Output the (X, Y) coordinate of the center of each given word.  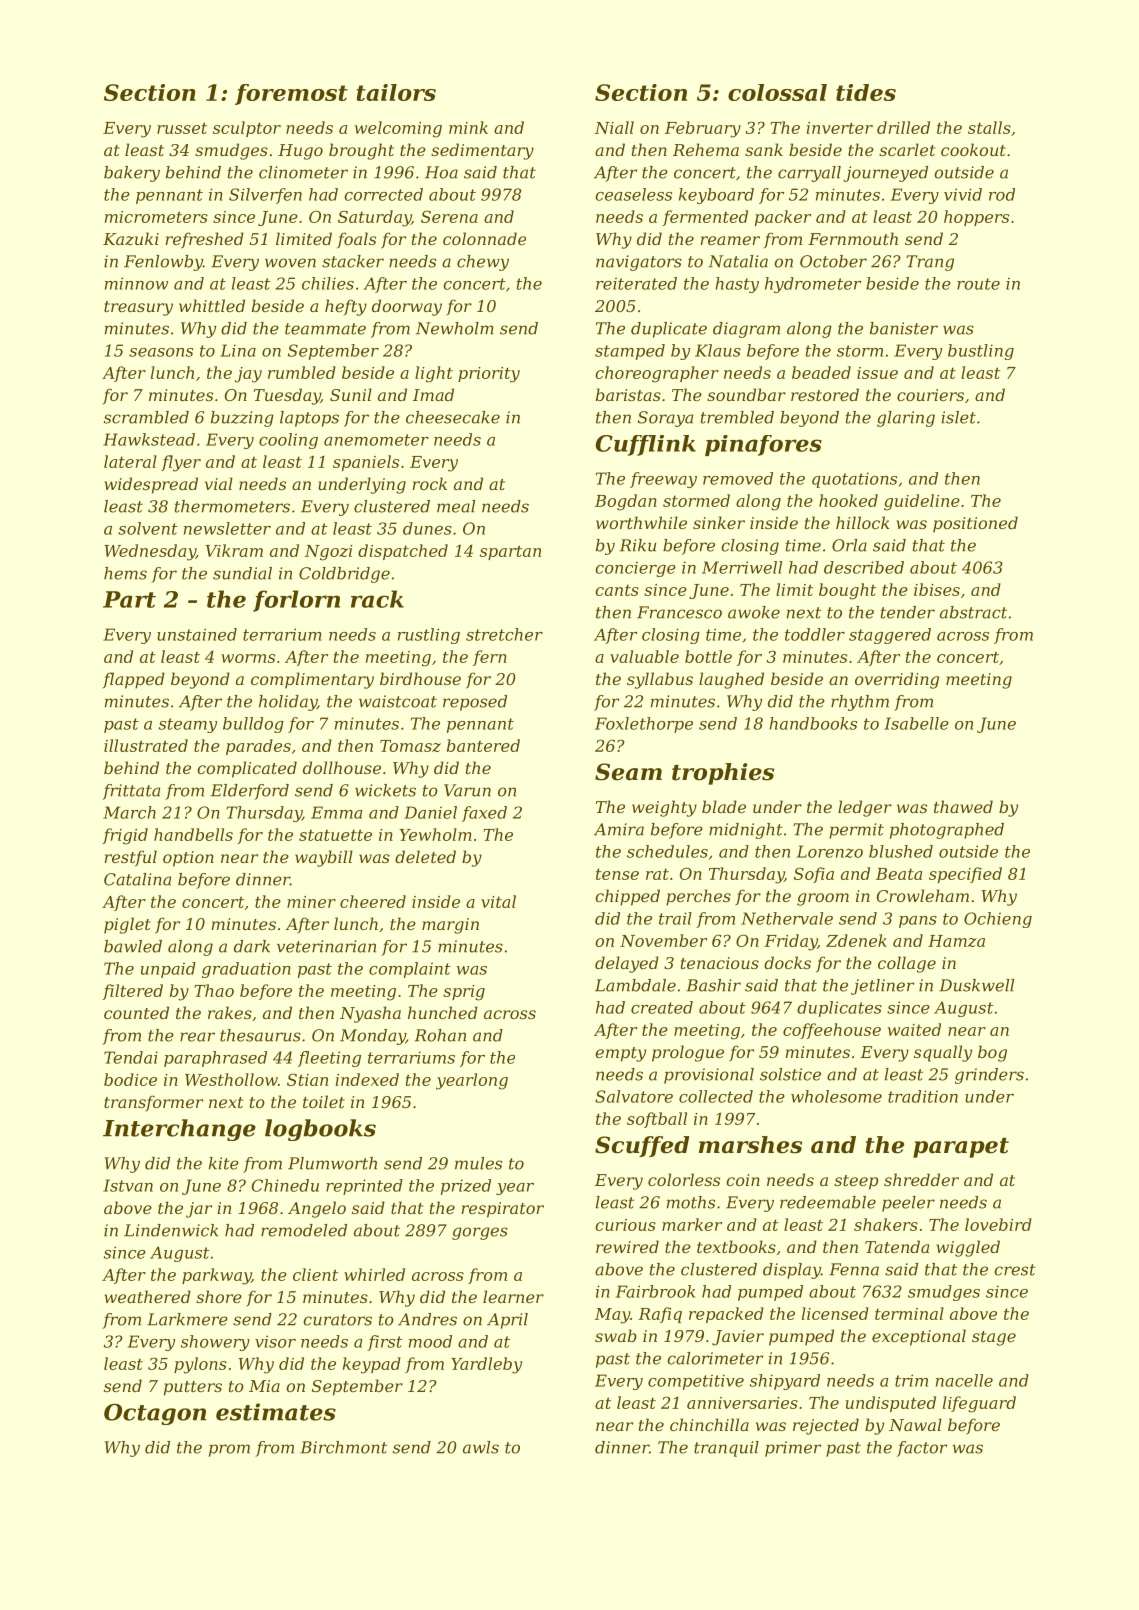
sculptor (247, 129)
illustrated (146, 745)
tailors (396, 92)
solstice (790, 1074)
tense (617, 874)
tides (866, 92)
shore (219, 1296)
